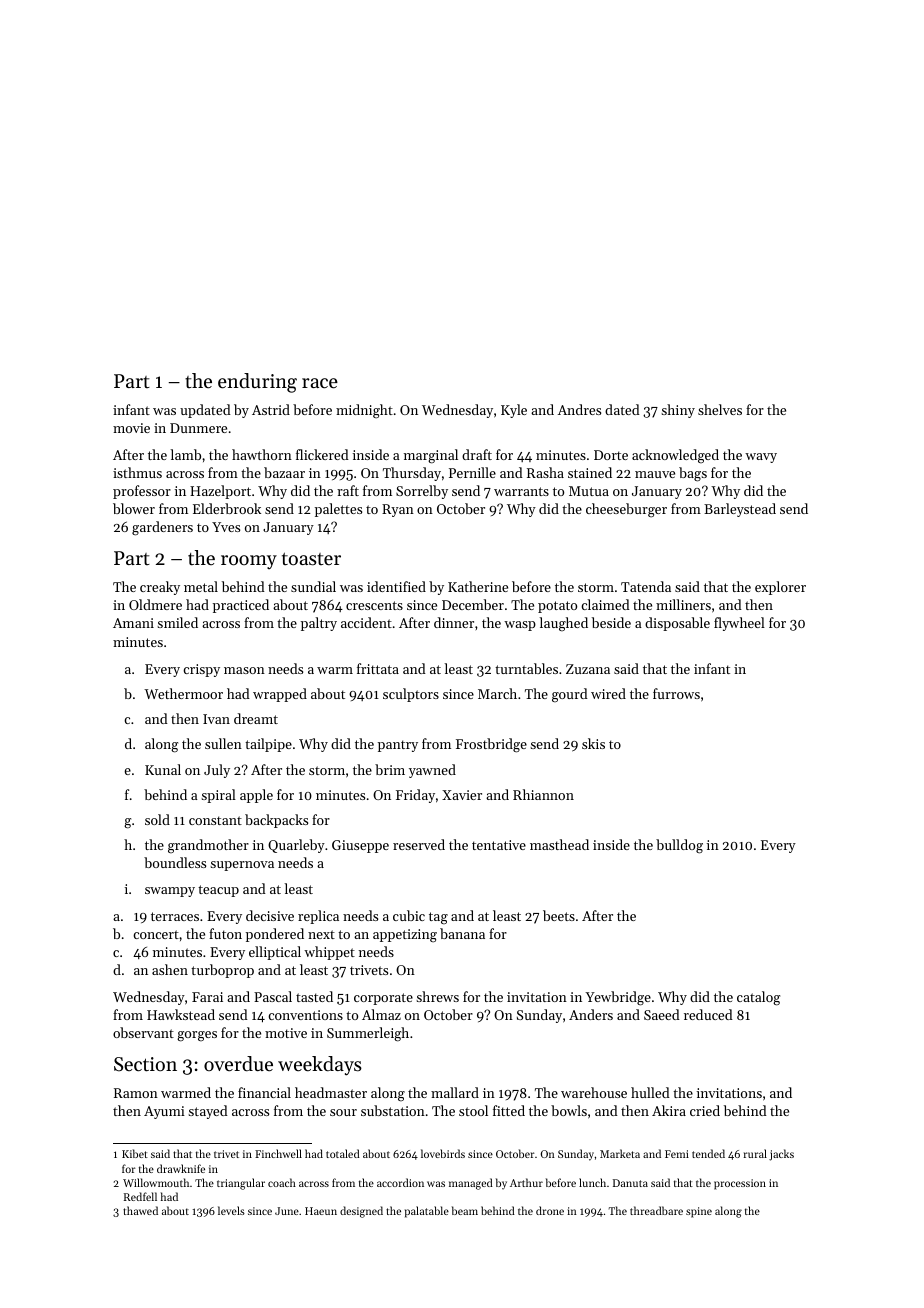 Image resolution: width=924 pixels, height=1308 pixels. What do you see at coordinates (514, 411) in the screenshot?
I see `Kyle` at bounding box center [514, 411].
